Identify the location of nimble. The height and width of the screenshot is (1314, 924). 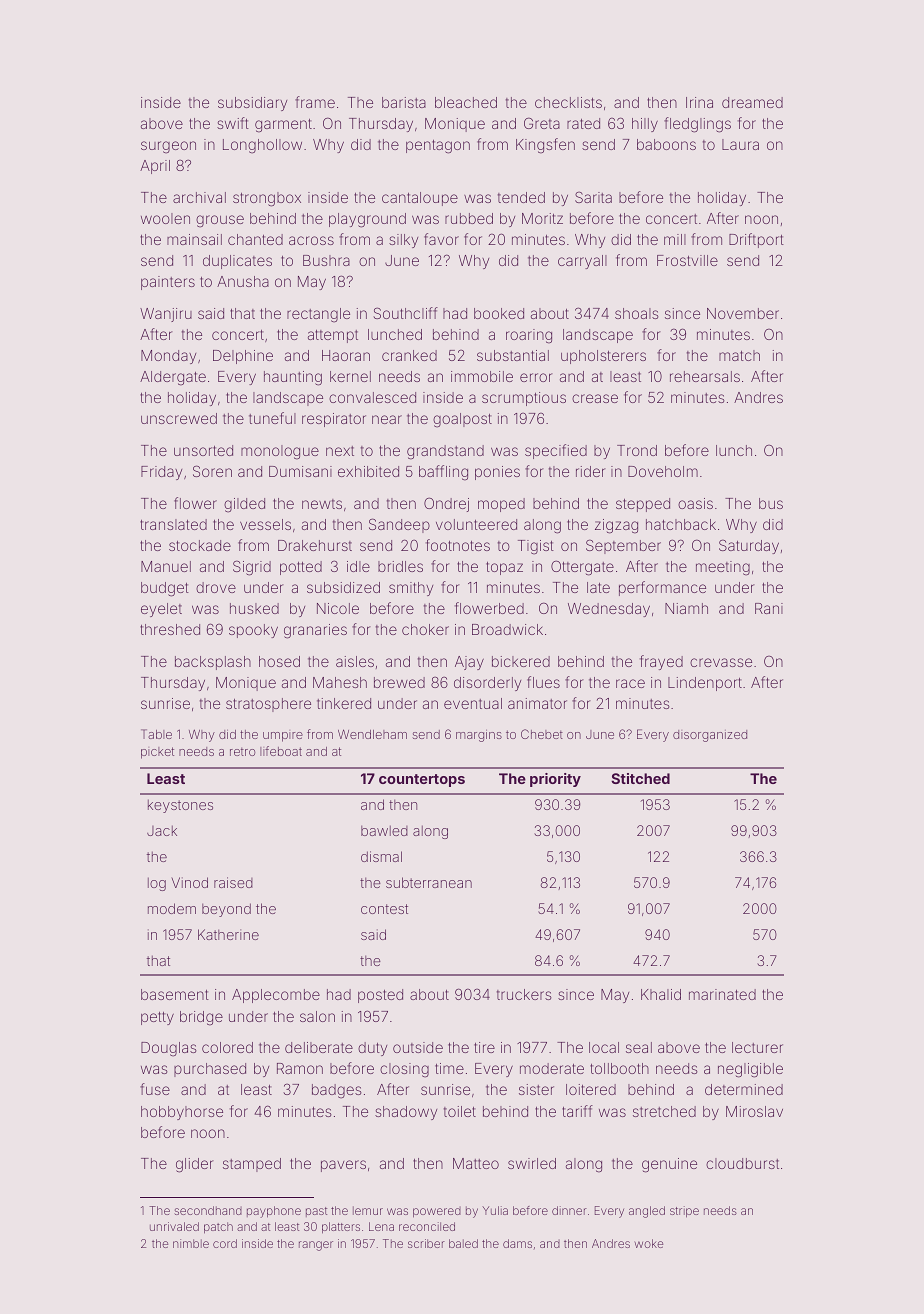
(191, 1243).
